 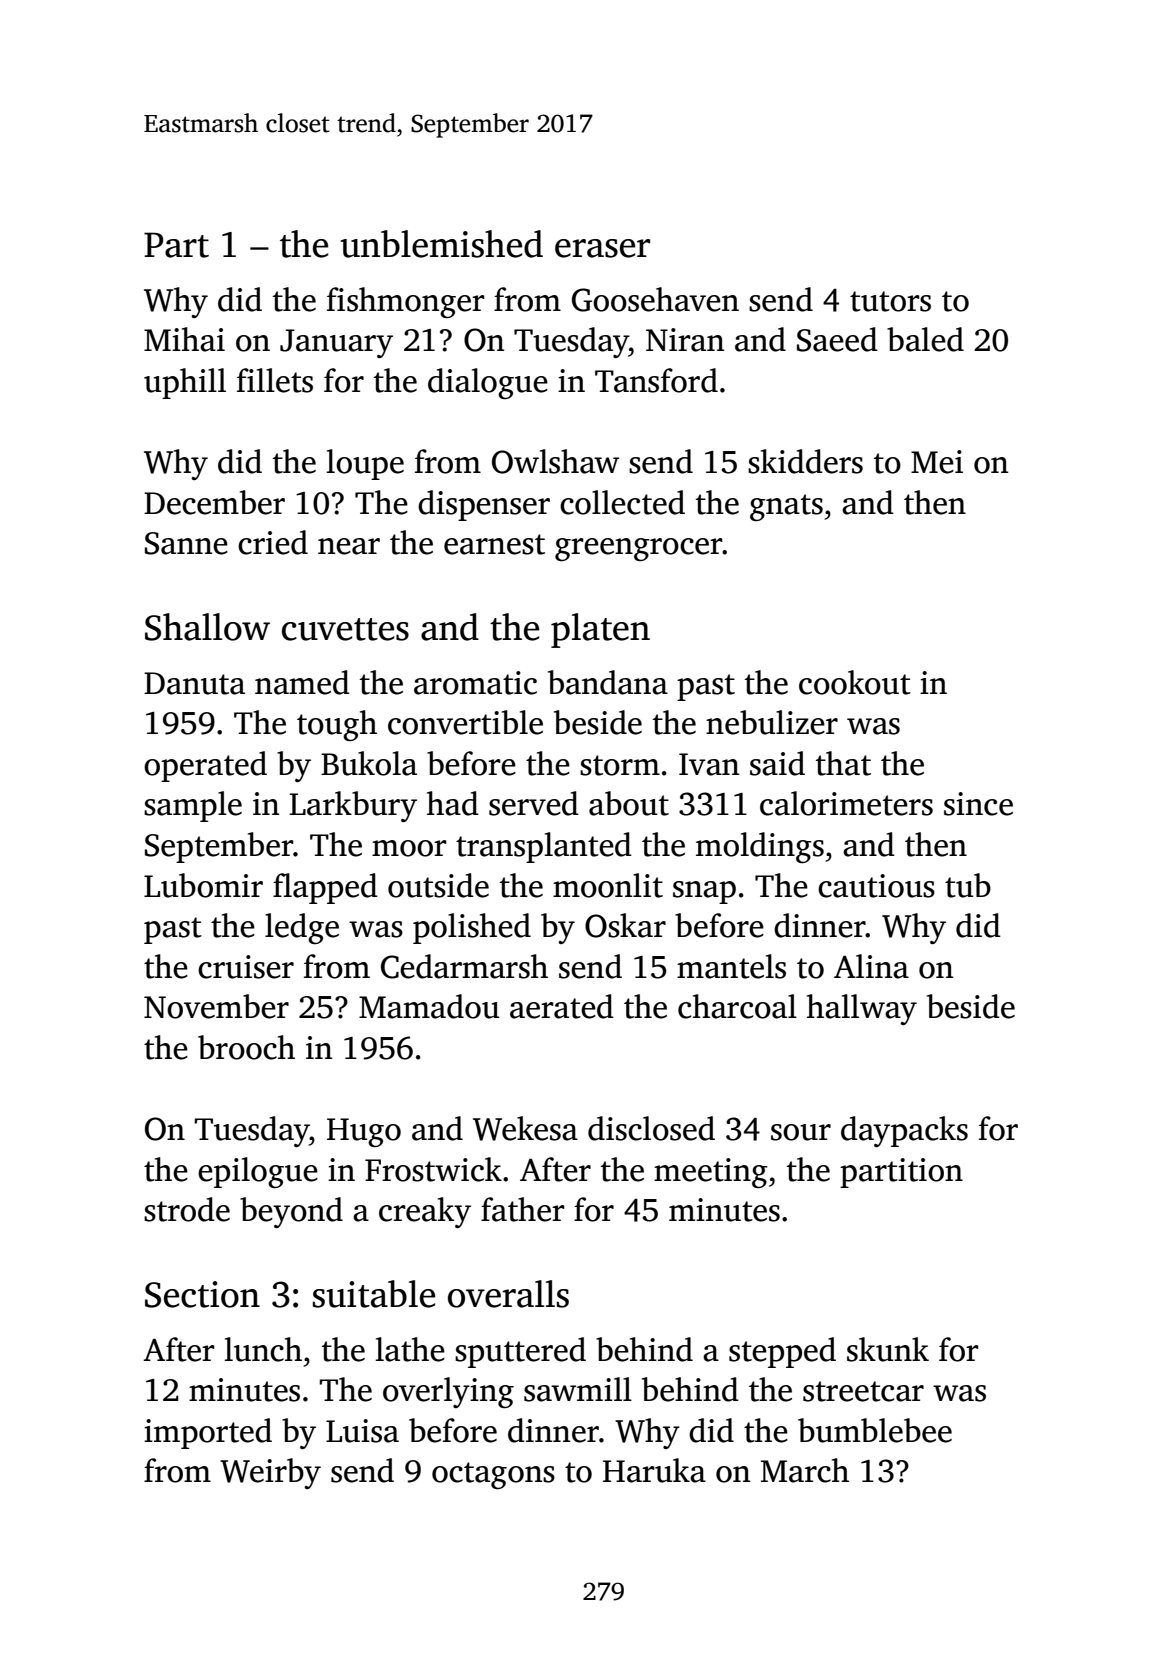 What do you see at coordinates (203, 885) in the screenshot?
I see `Lubomir` at bounding box center [203, 885].
